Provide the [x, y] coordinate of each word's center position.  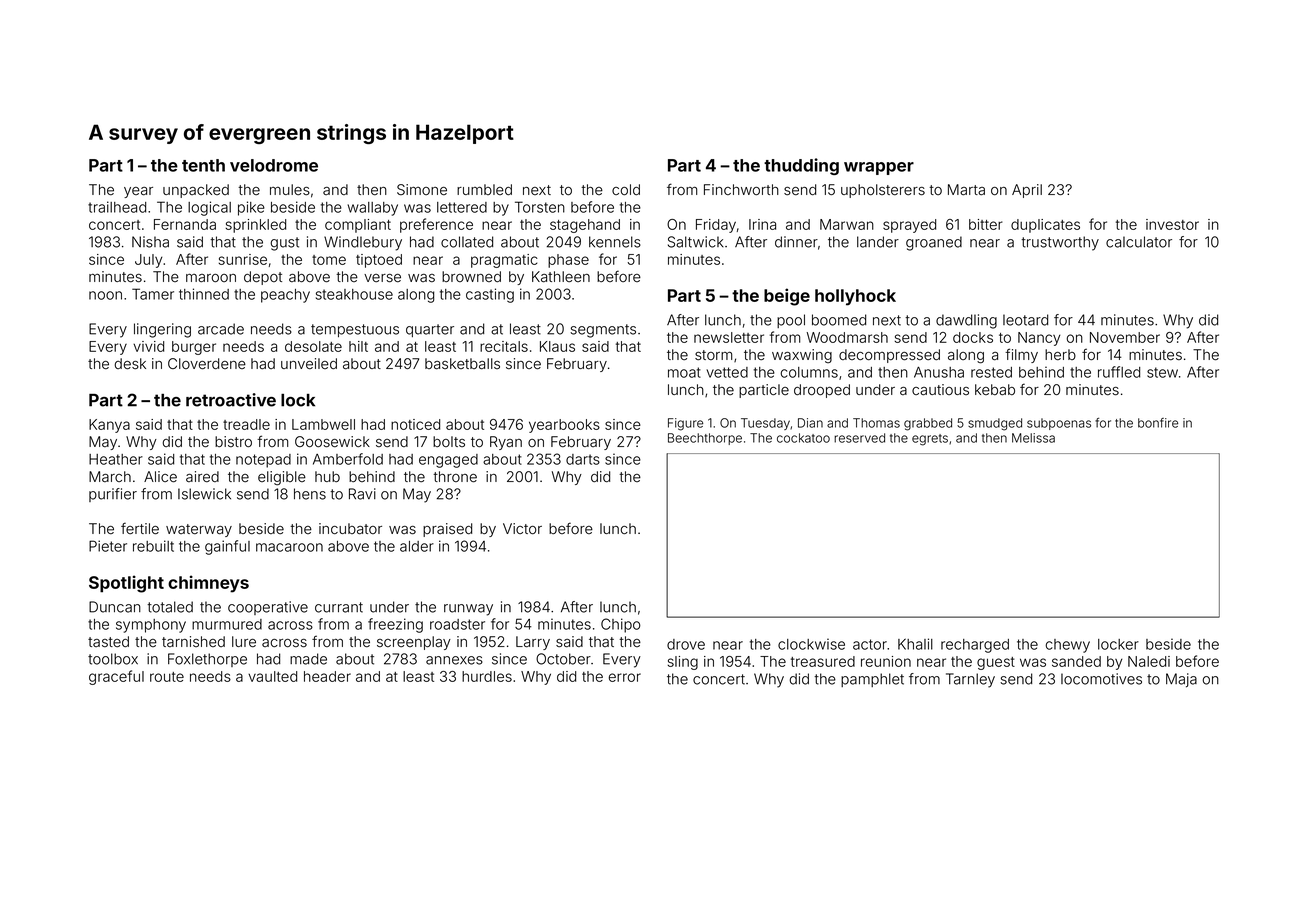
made [308, 659]
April [1027, 191]
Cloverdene [207, 364]
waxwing [802, 356]
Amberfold [348, 459]
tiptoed [379, 261]
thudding [801, 166]
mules [290, 190]
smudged [995, 424]
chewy [1067, 646]
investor [1172, 224]
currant [339, 607]
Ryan [506, 443]
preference [436, 225]
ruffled [1119, 372]
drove [686, 644]
